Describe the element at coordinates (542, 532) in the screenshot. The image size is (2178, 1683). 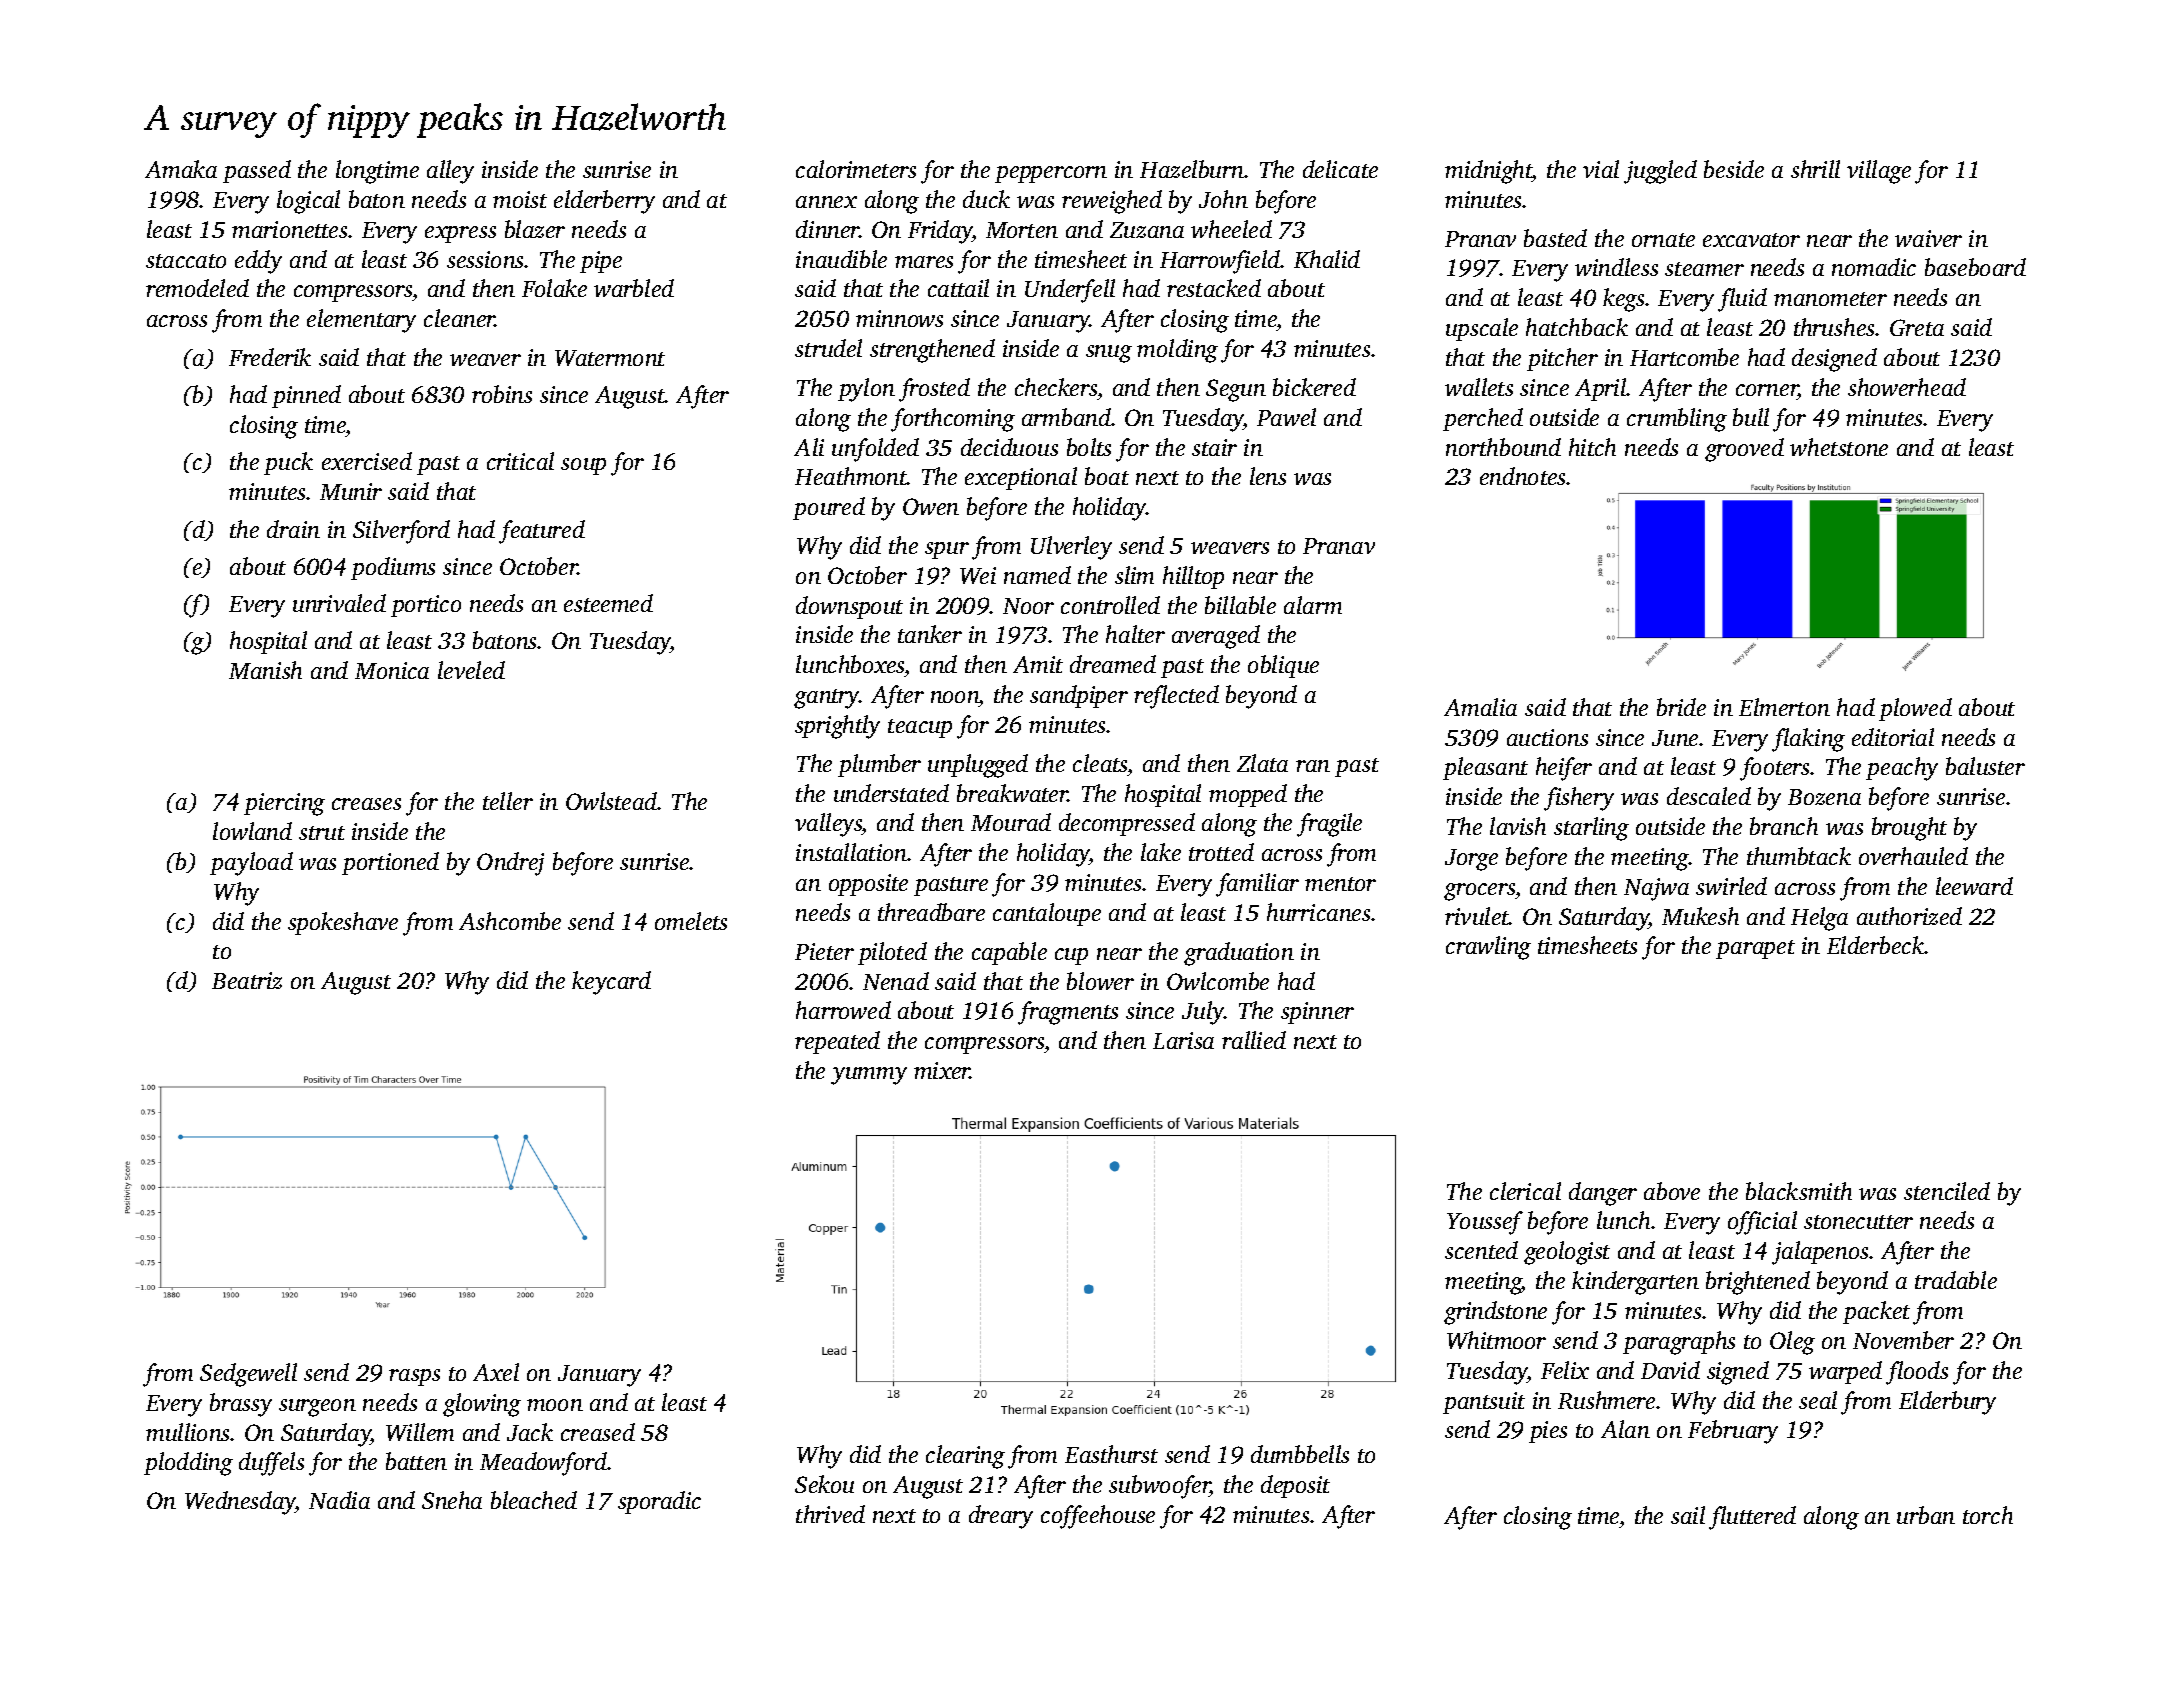
I see `featured` at that location.
